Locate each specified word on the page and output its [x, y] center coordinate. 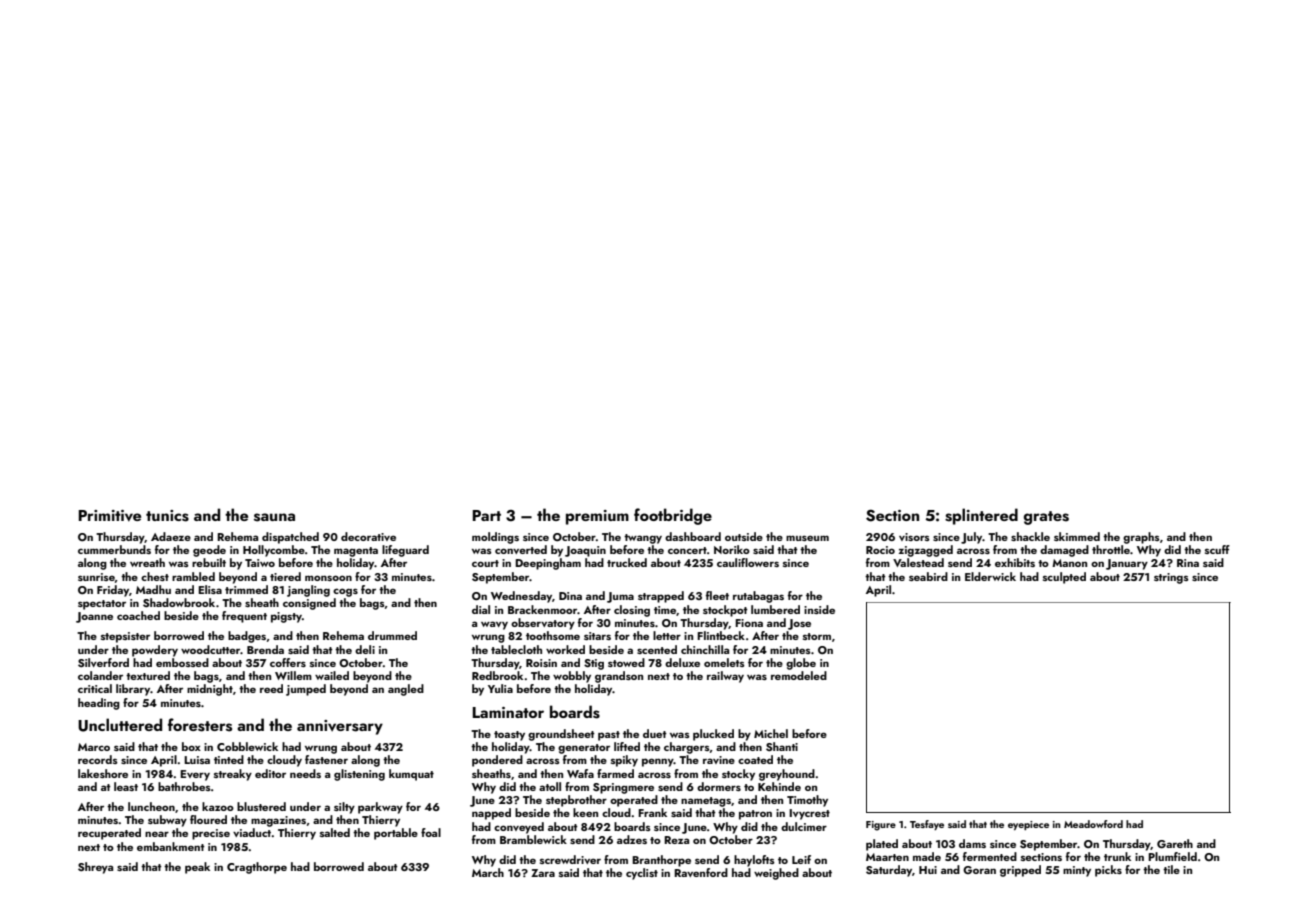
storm [817, 636]
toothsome [553, 635]
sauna [274, 517]
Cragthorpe [257, 868]
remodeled [799, 675]
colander [100, 675]
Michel [771, 733]
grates [1046, 518]
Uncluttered [120, 725]
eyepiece [1028, 825]
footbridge [673, 516]
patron [755, 815]
